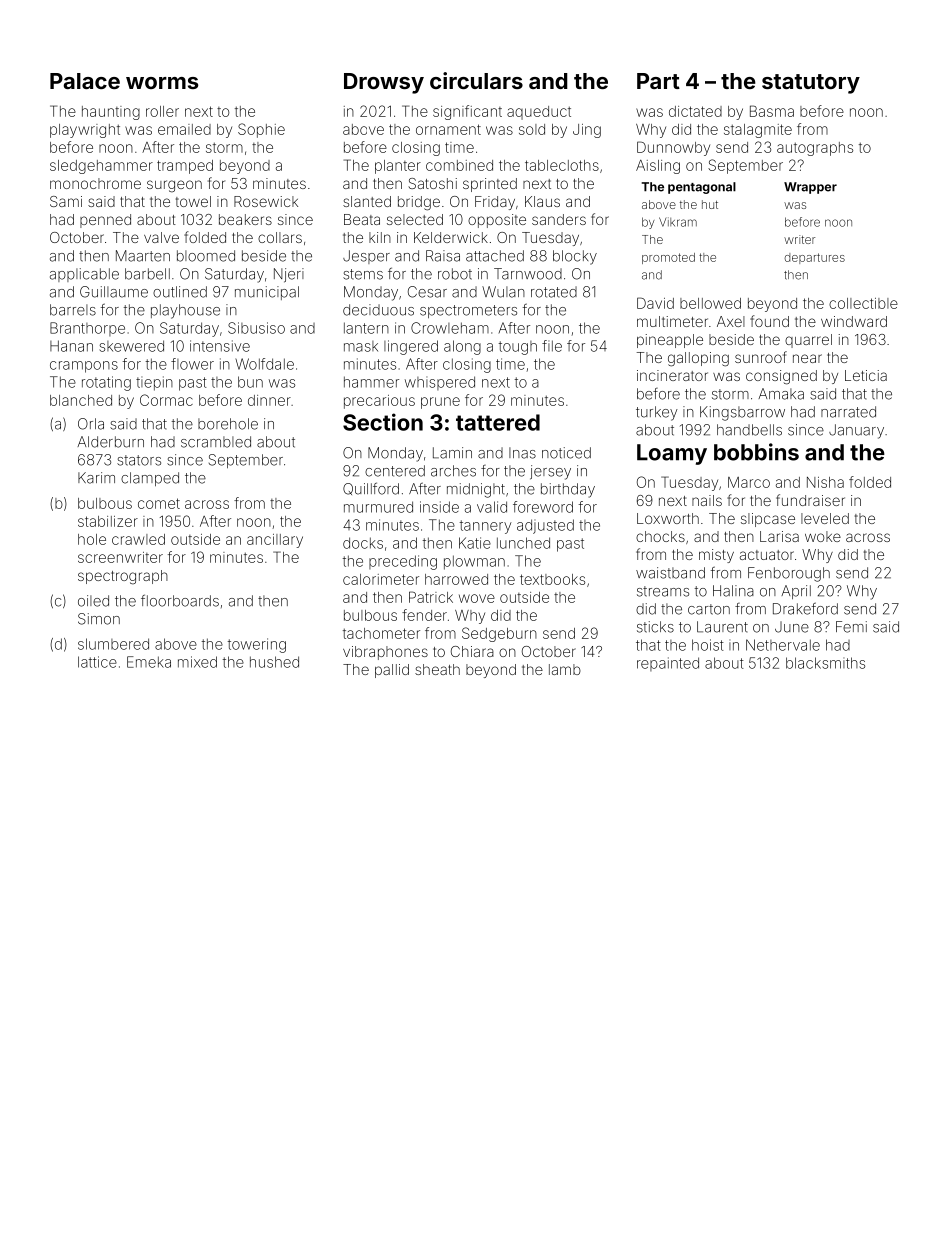 This screenshot has width=952, height=1233. What do you see at coordinates (85, 81) in the screenshot?
I see `Palace` at bounding box center [85, 81].
